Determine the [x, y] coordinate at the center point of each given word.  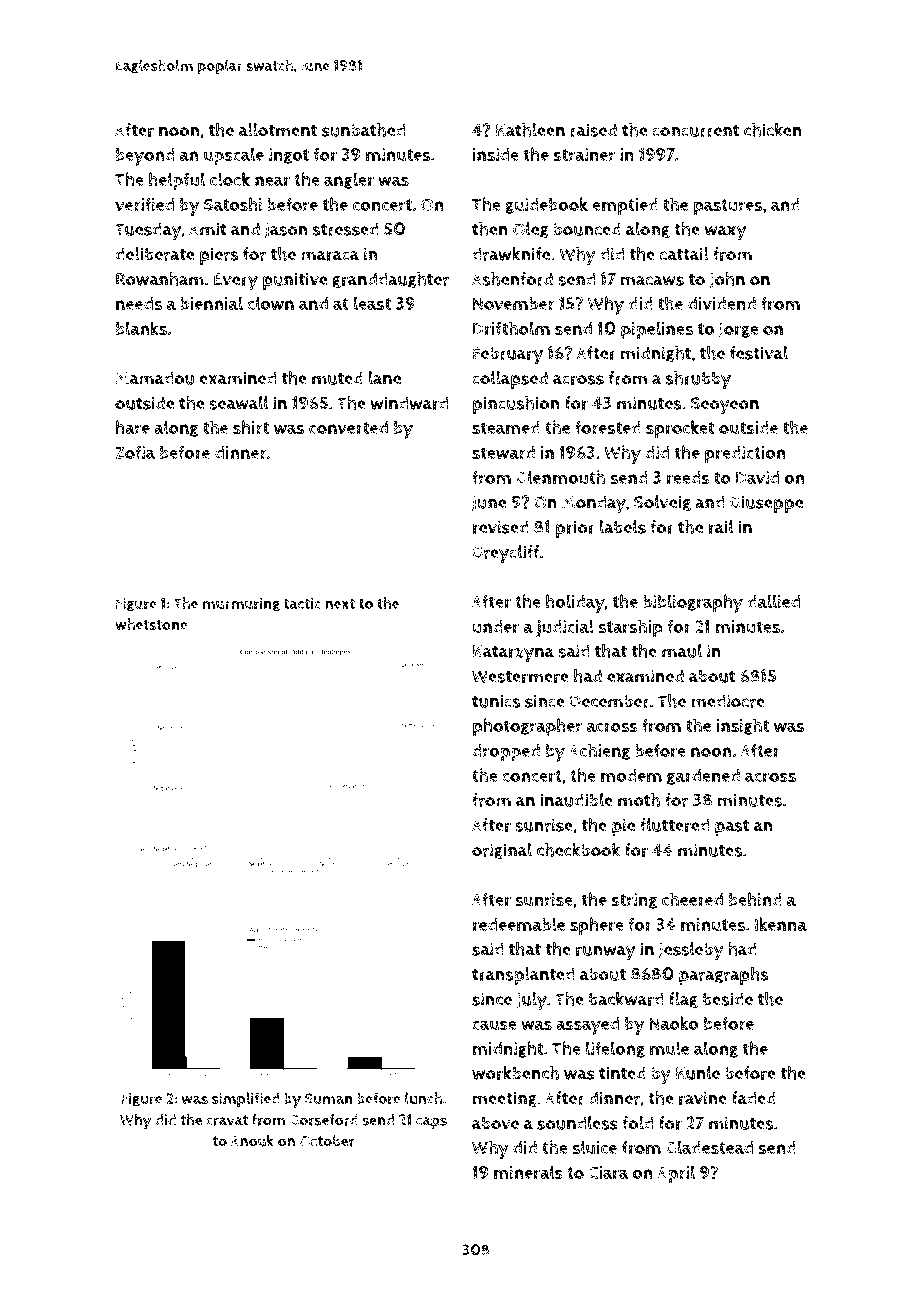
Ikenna [781, 924]
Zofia [135, 452]
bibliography [693, 603]
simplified [245, 1100]
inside [496, 154]
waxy [725, 233]
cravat [227, 1120]
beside [728, 999]
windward [409, 403]
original [502, 851]
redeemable [519, 924]
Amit [208, 229]
